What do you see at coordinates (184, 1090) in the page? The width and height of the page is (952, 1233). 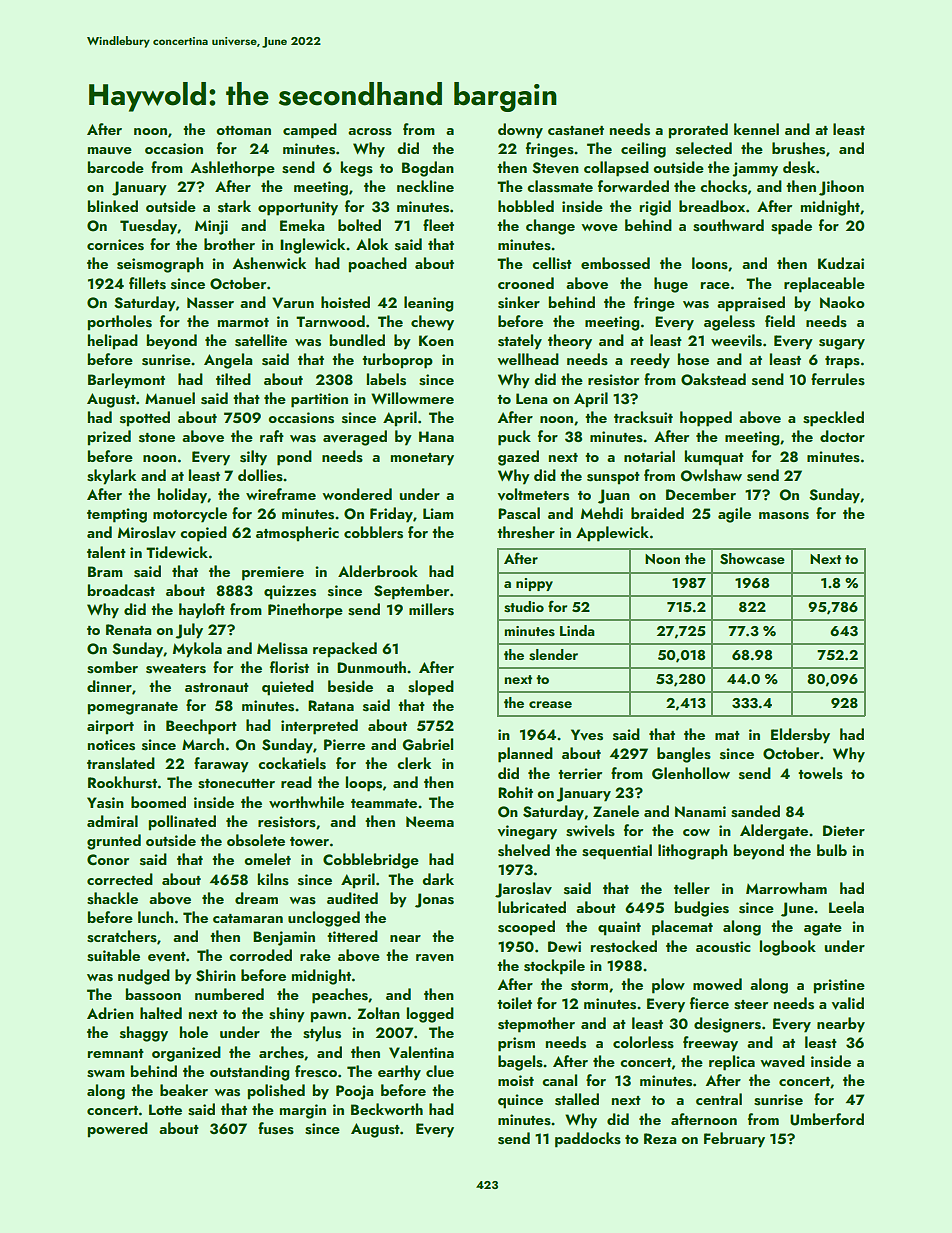 I see `beaker` at bounding box center [184, 1090].
